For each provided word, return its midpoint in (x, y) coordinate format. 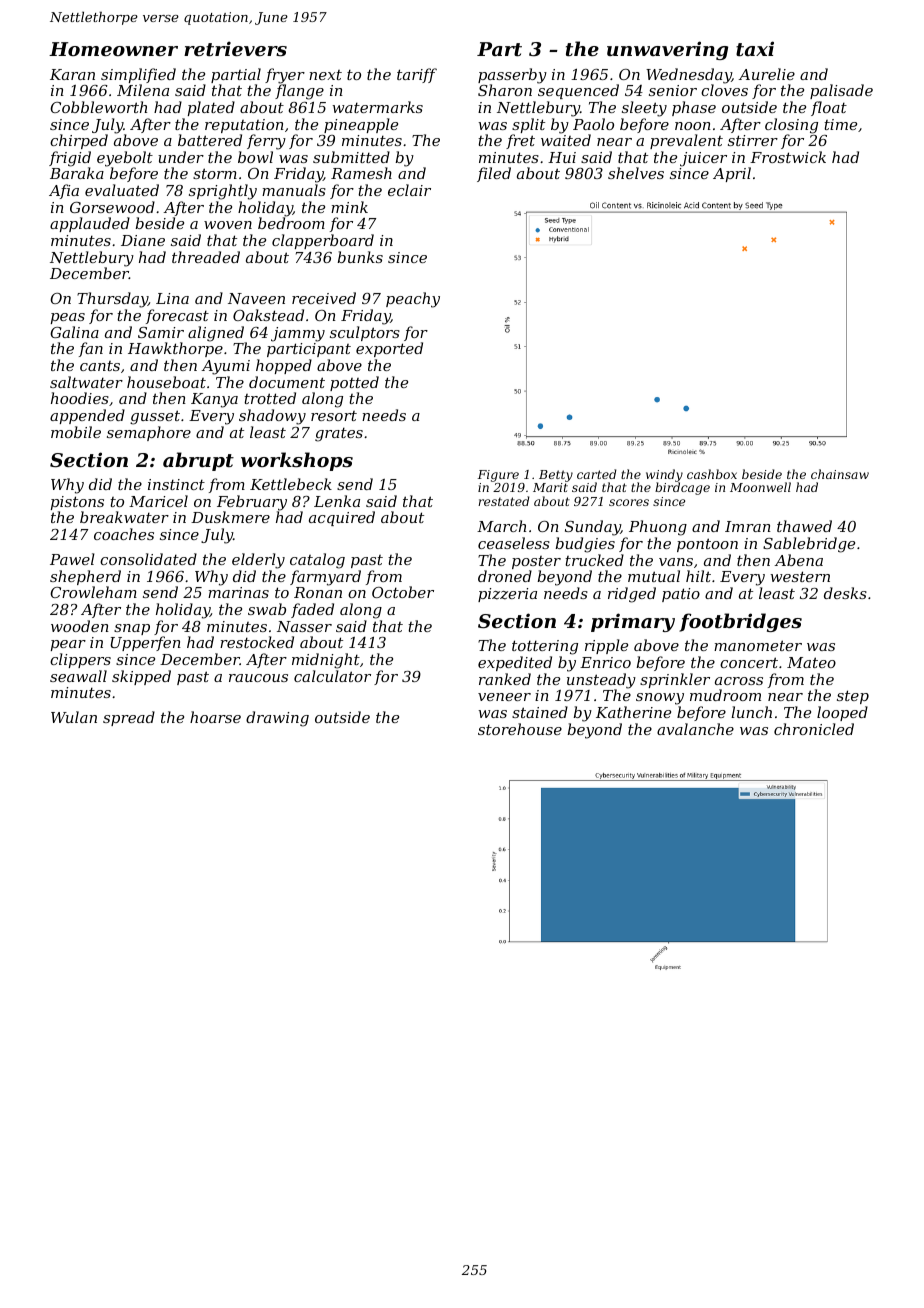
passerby (512, 76)
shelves (636, 173)
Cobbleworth (98, 107)
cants (100, 366)
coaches (124, 534)
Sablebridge (809, 545)
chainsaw (840, 474)
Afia (64, 191)
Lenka (337, 501)
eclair (409, 190)
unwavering (667, 50)
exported (389, 349)
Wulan (74, 717)
